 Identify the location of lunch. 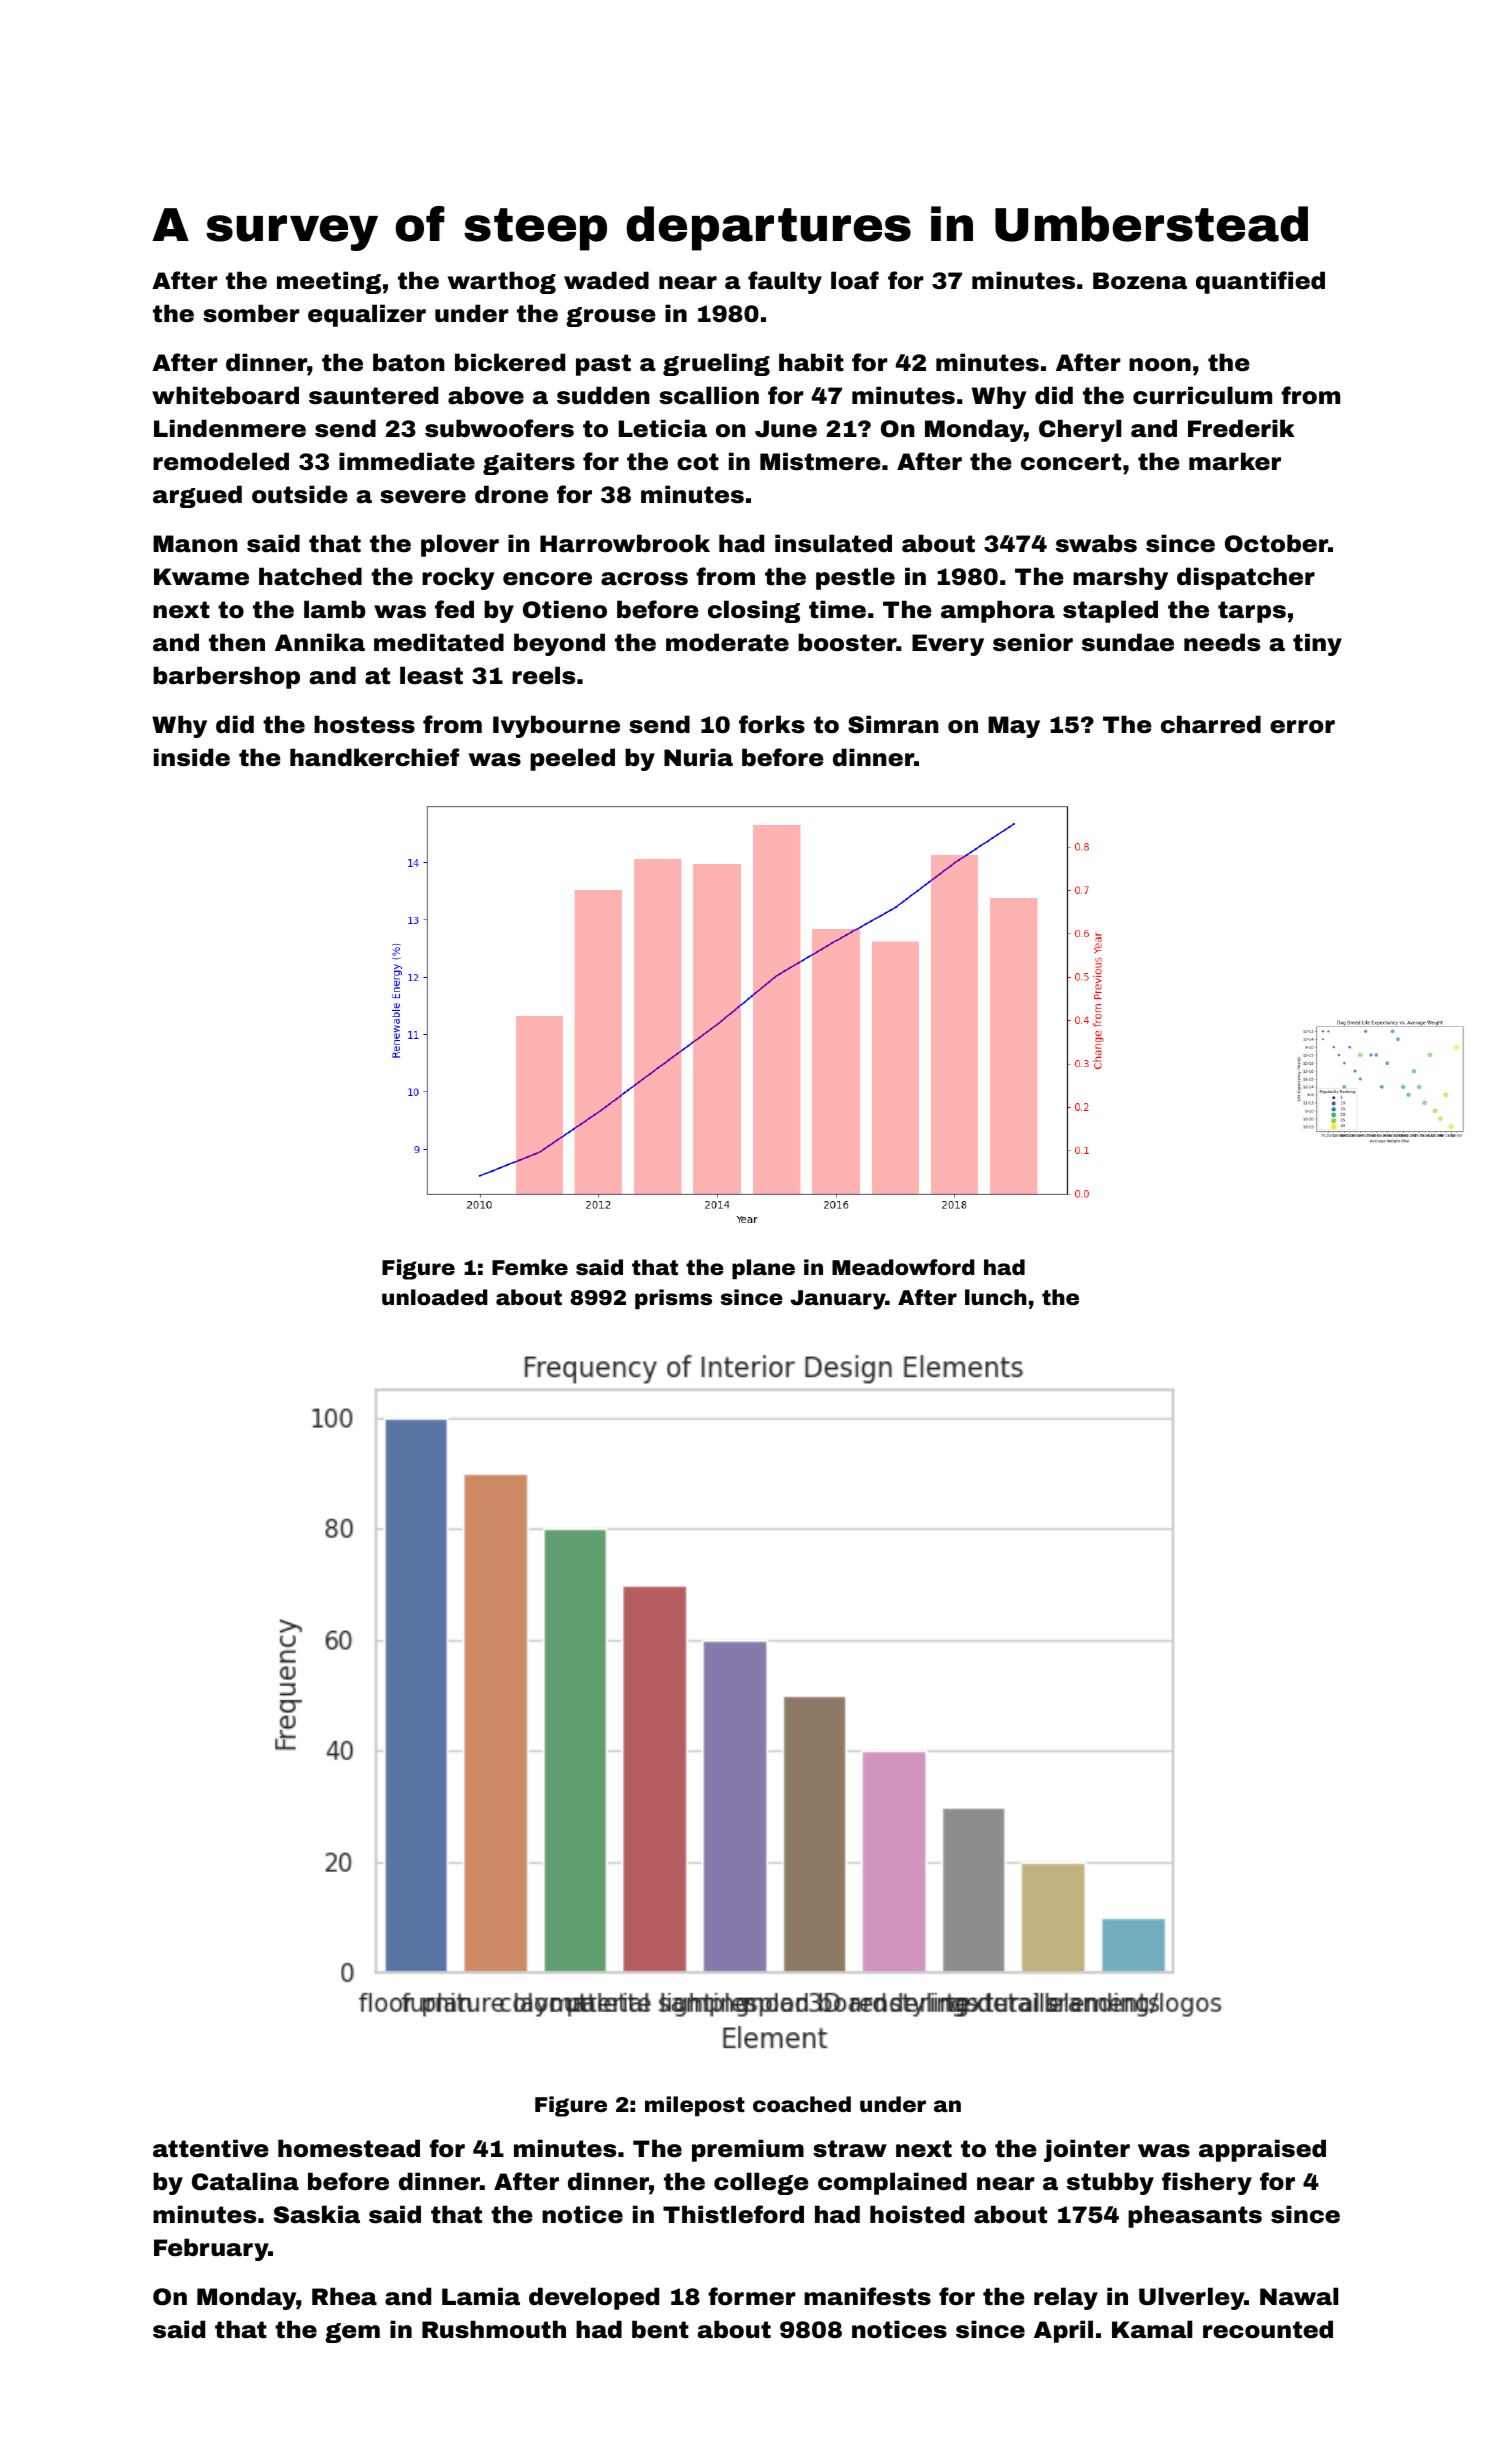
(996, 1297).
